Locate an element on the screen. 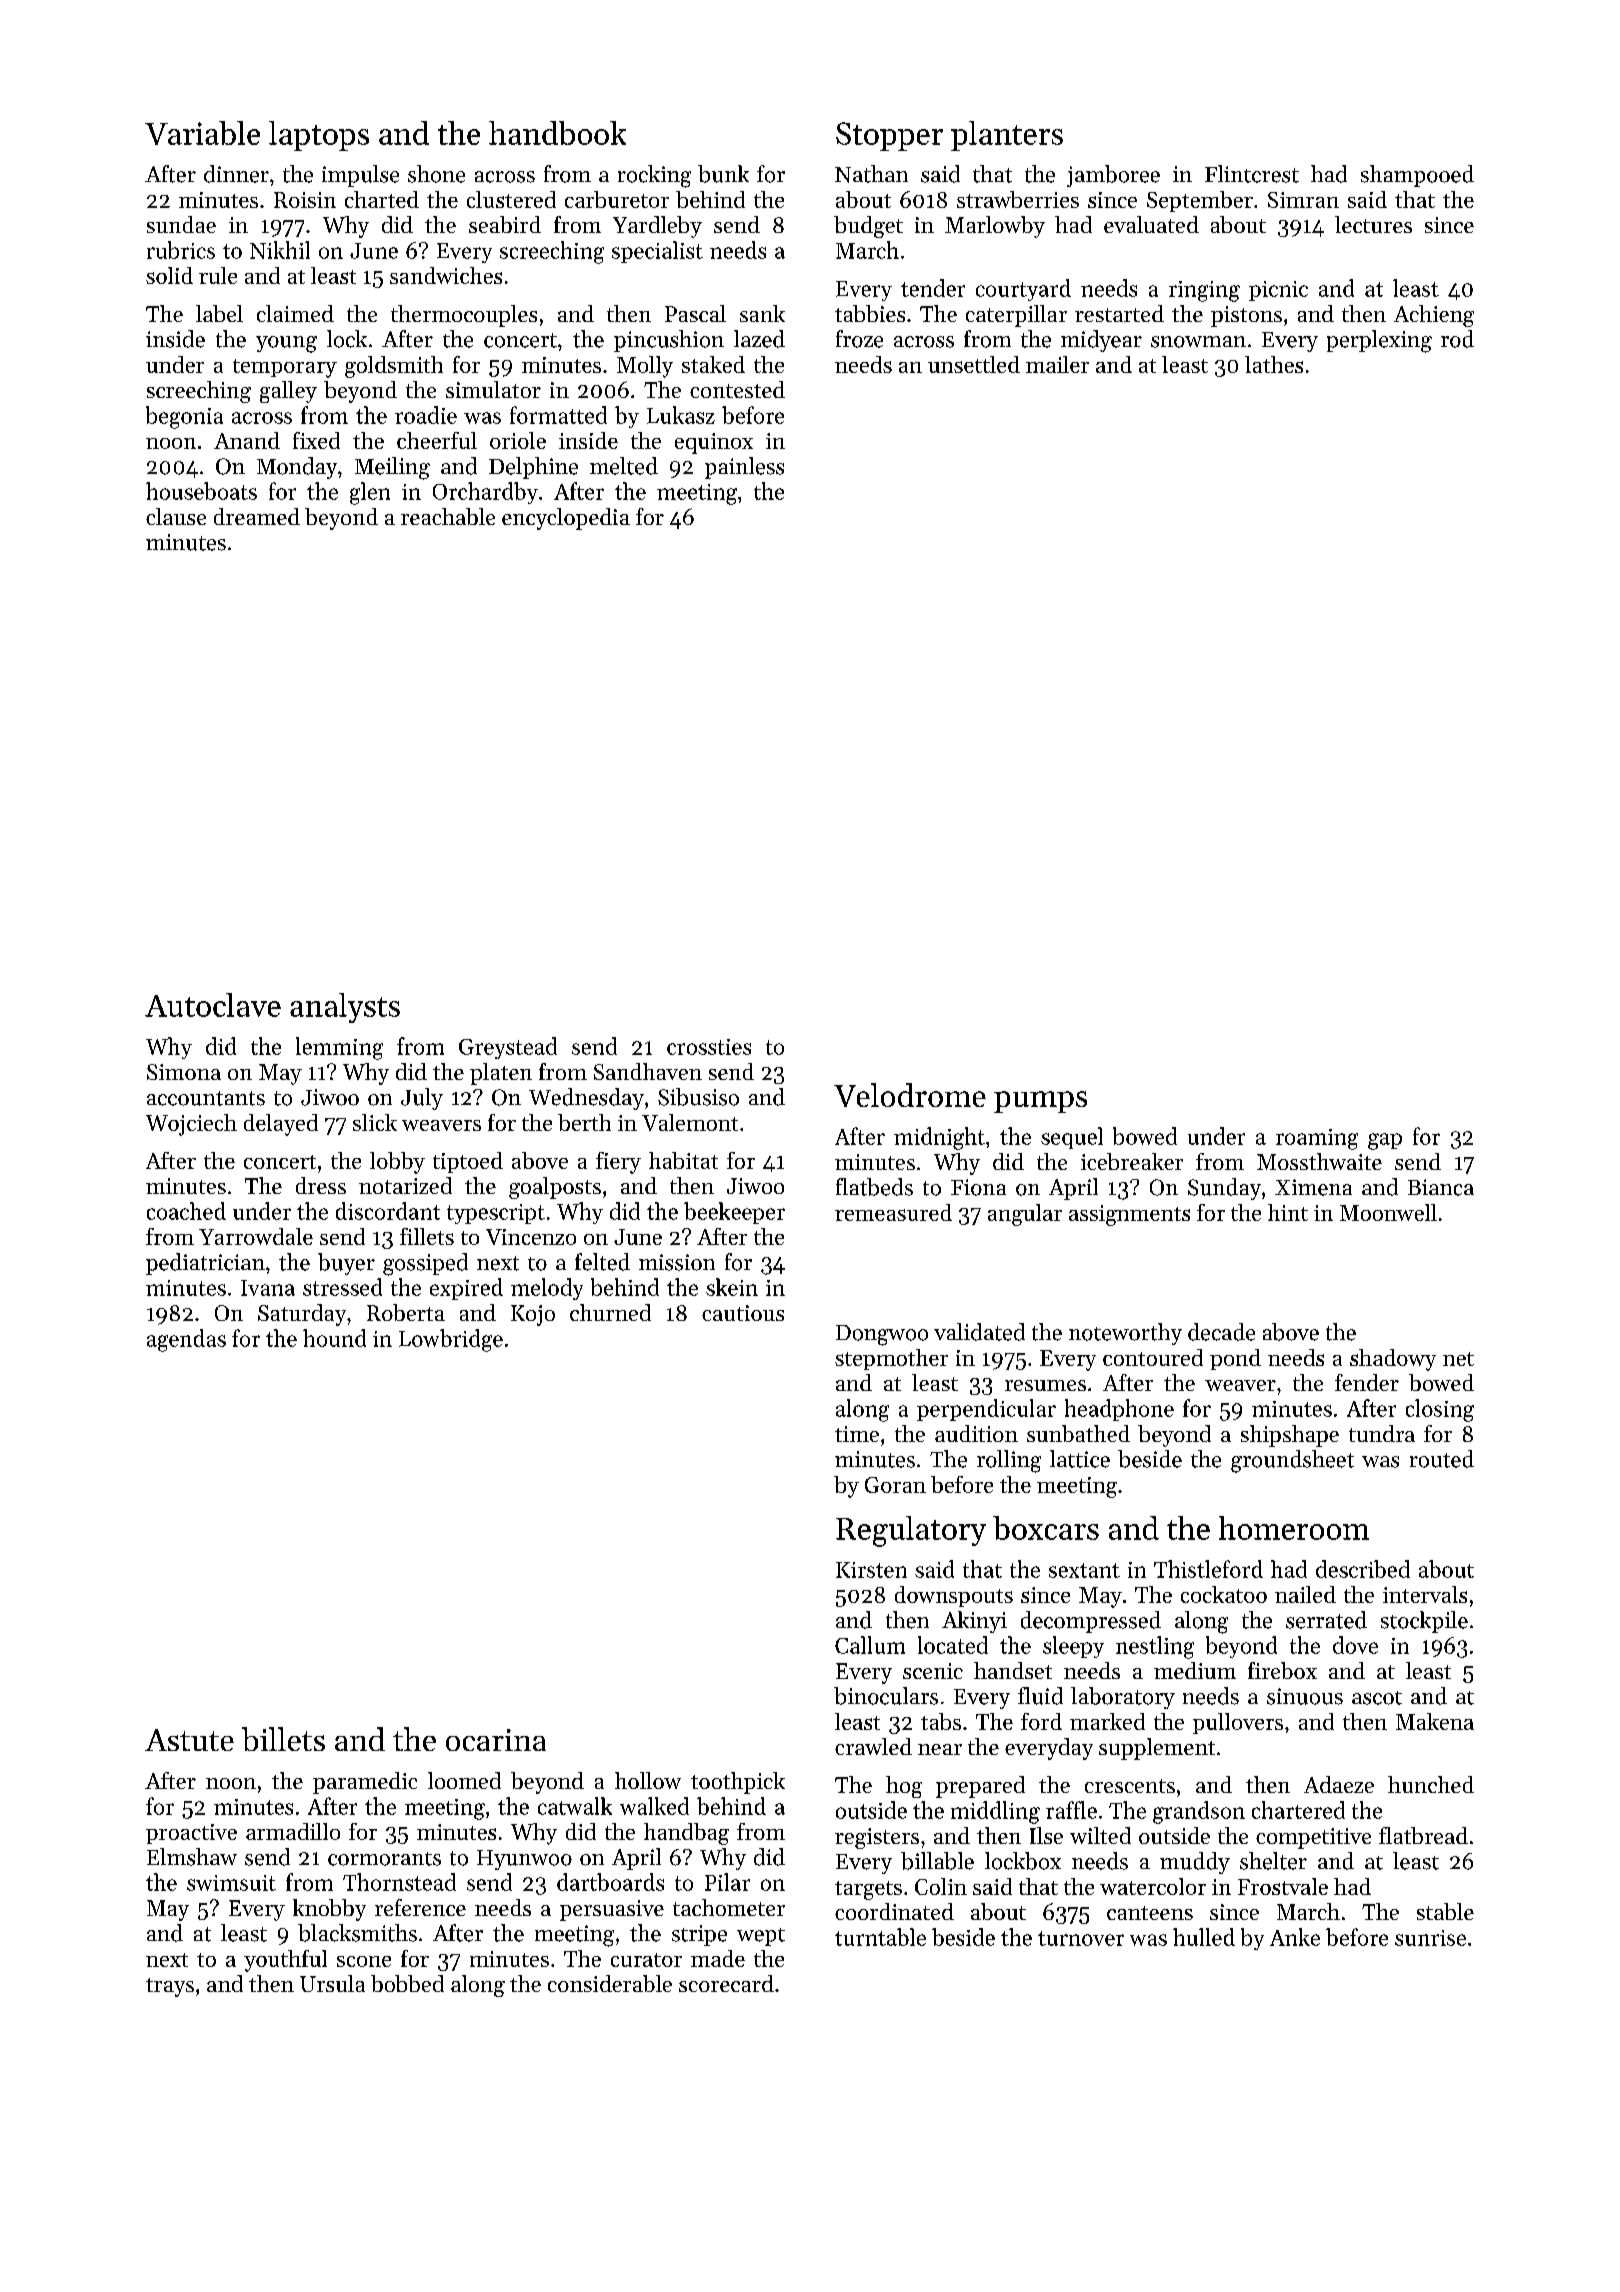  reachable is located at coordinates (448, 516).
